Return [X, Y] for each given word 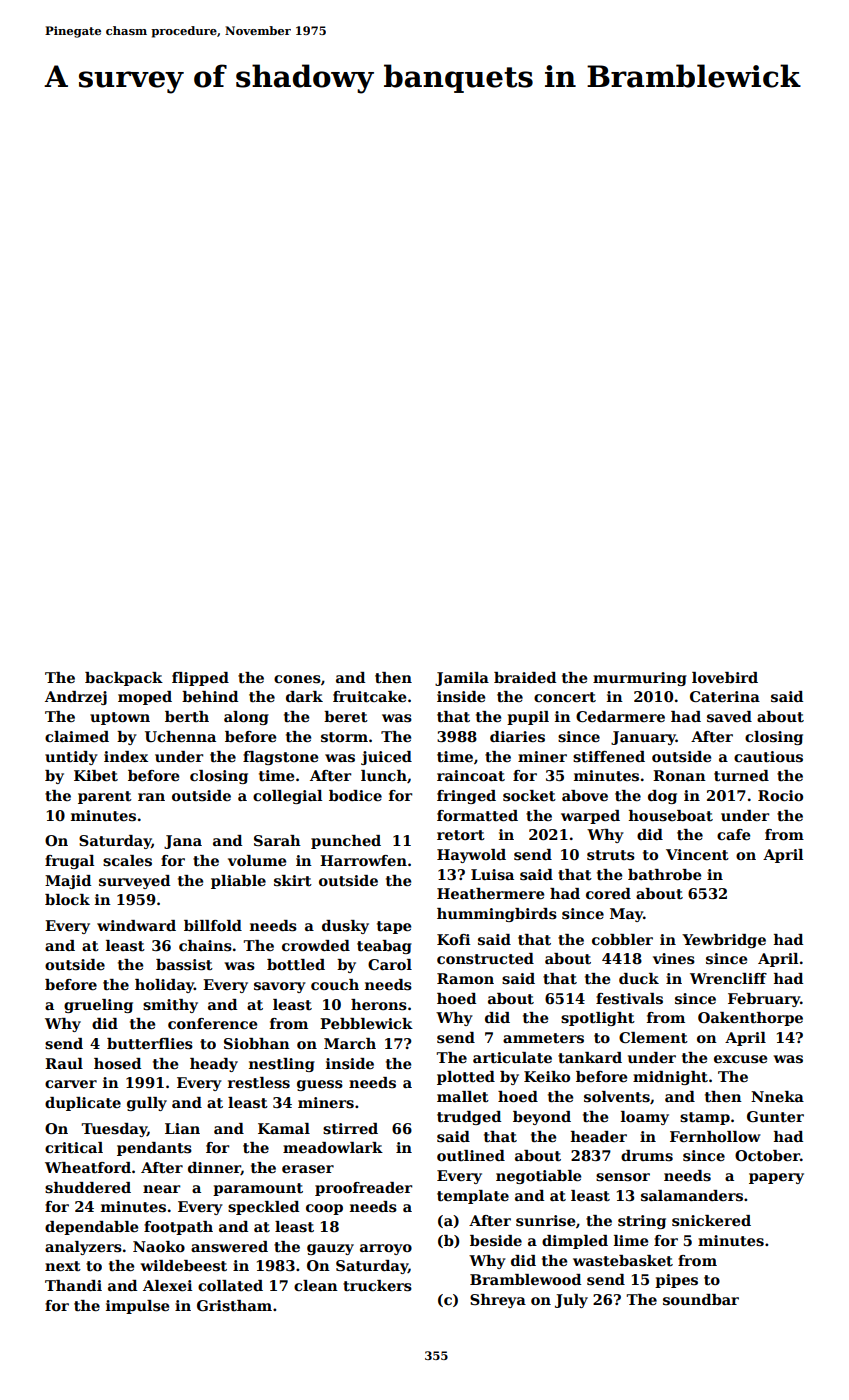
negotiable [538, 1177]
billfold [213, 925]
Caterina [725, 696]
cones [297, 679]
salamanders [692, 1195]
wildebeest [183, 1265]
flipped [200, 679]
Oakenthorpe [750, 1019]
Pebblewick [366, 1023]
